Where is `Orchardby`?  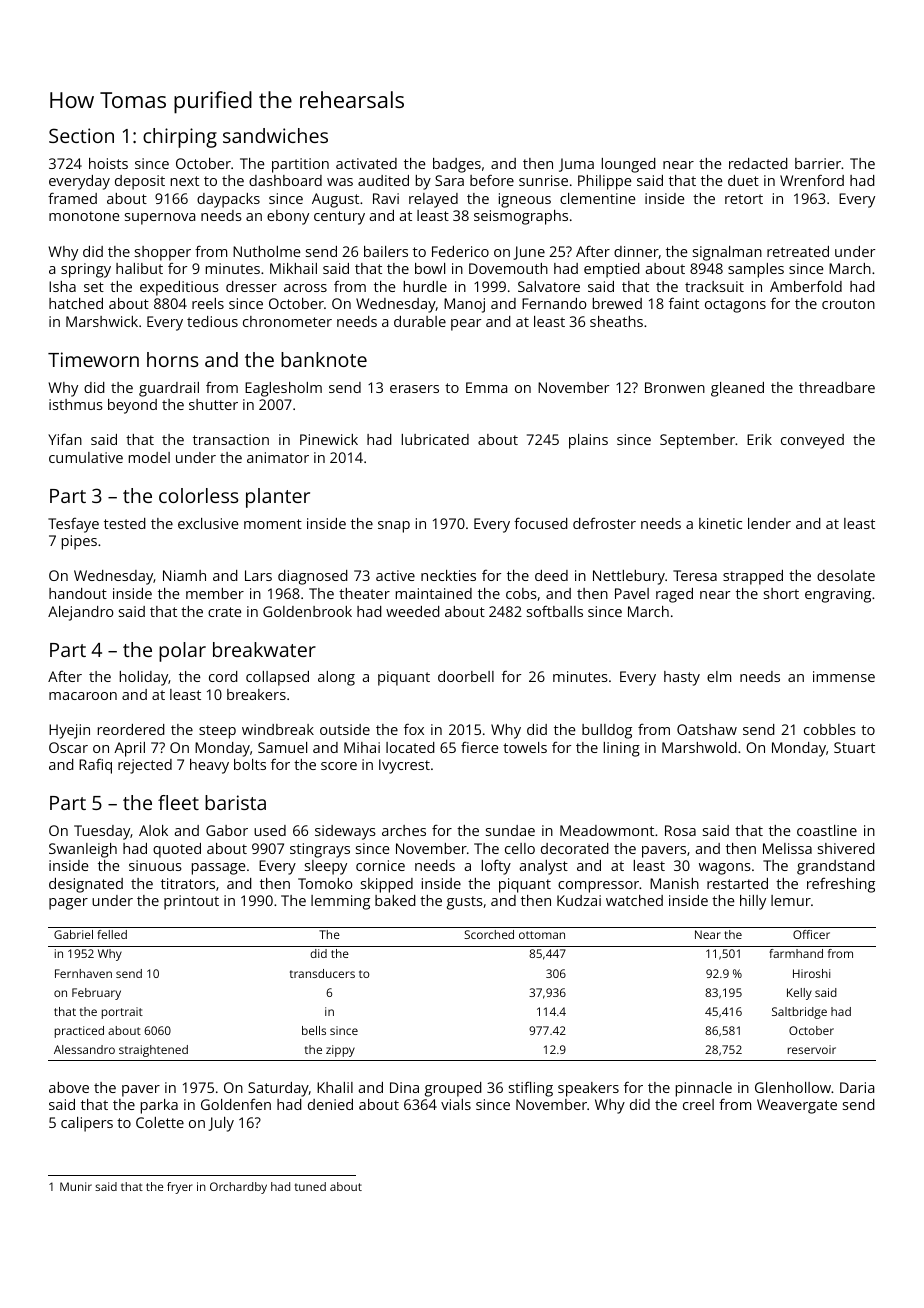
Orchardby is located at coordinates (238, 1188).
